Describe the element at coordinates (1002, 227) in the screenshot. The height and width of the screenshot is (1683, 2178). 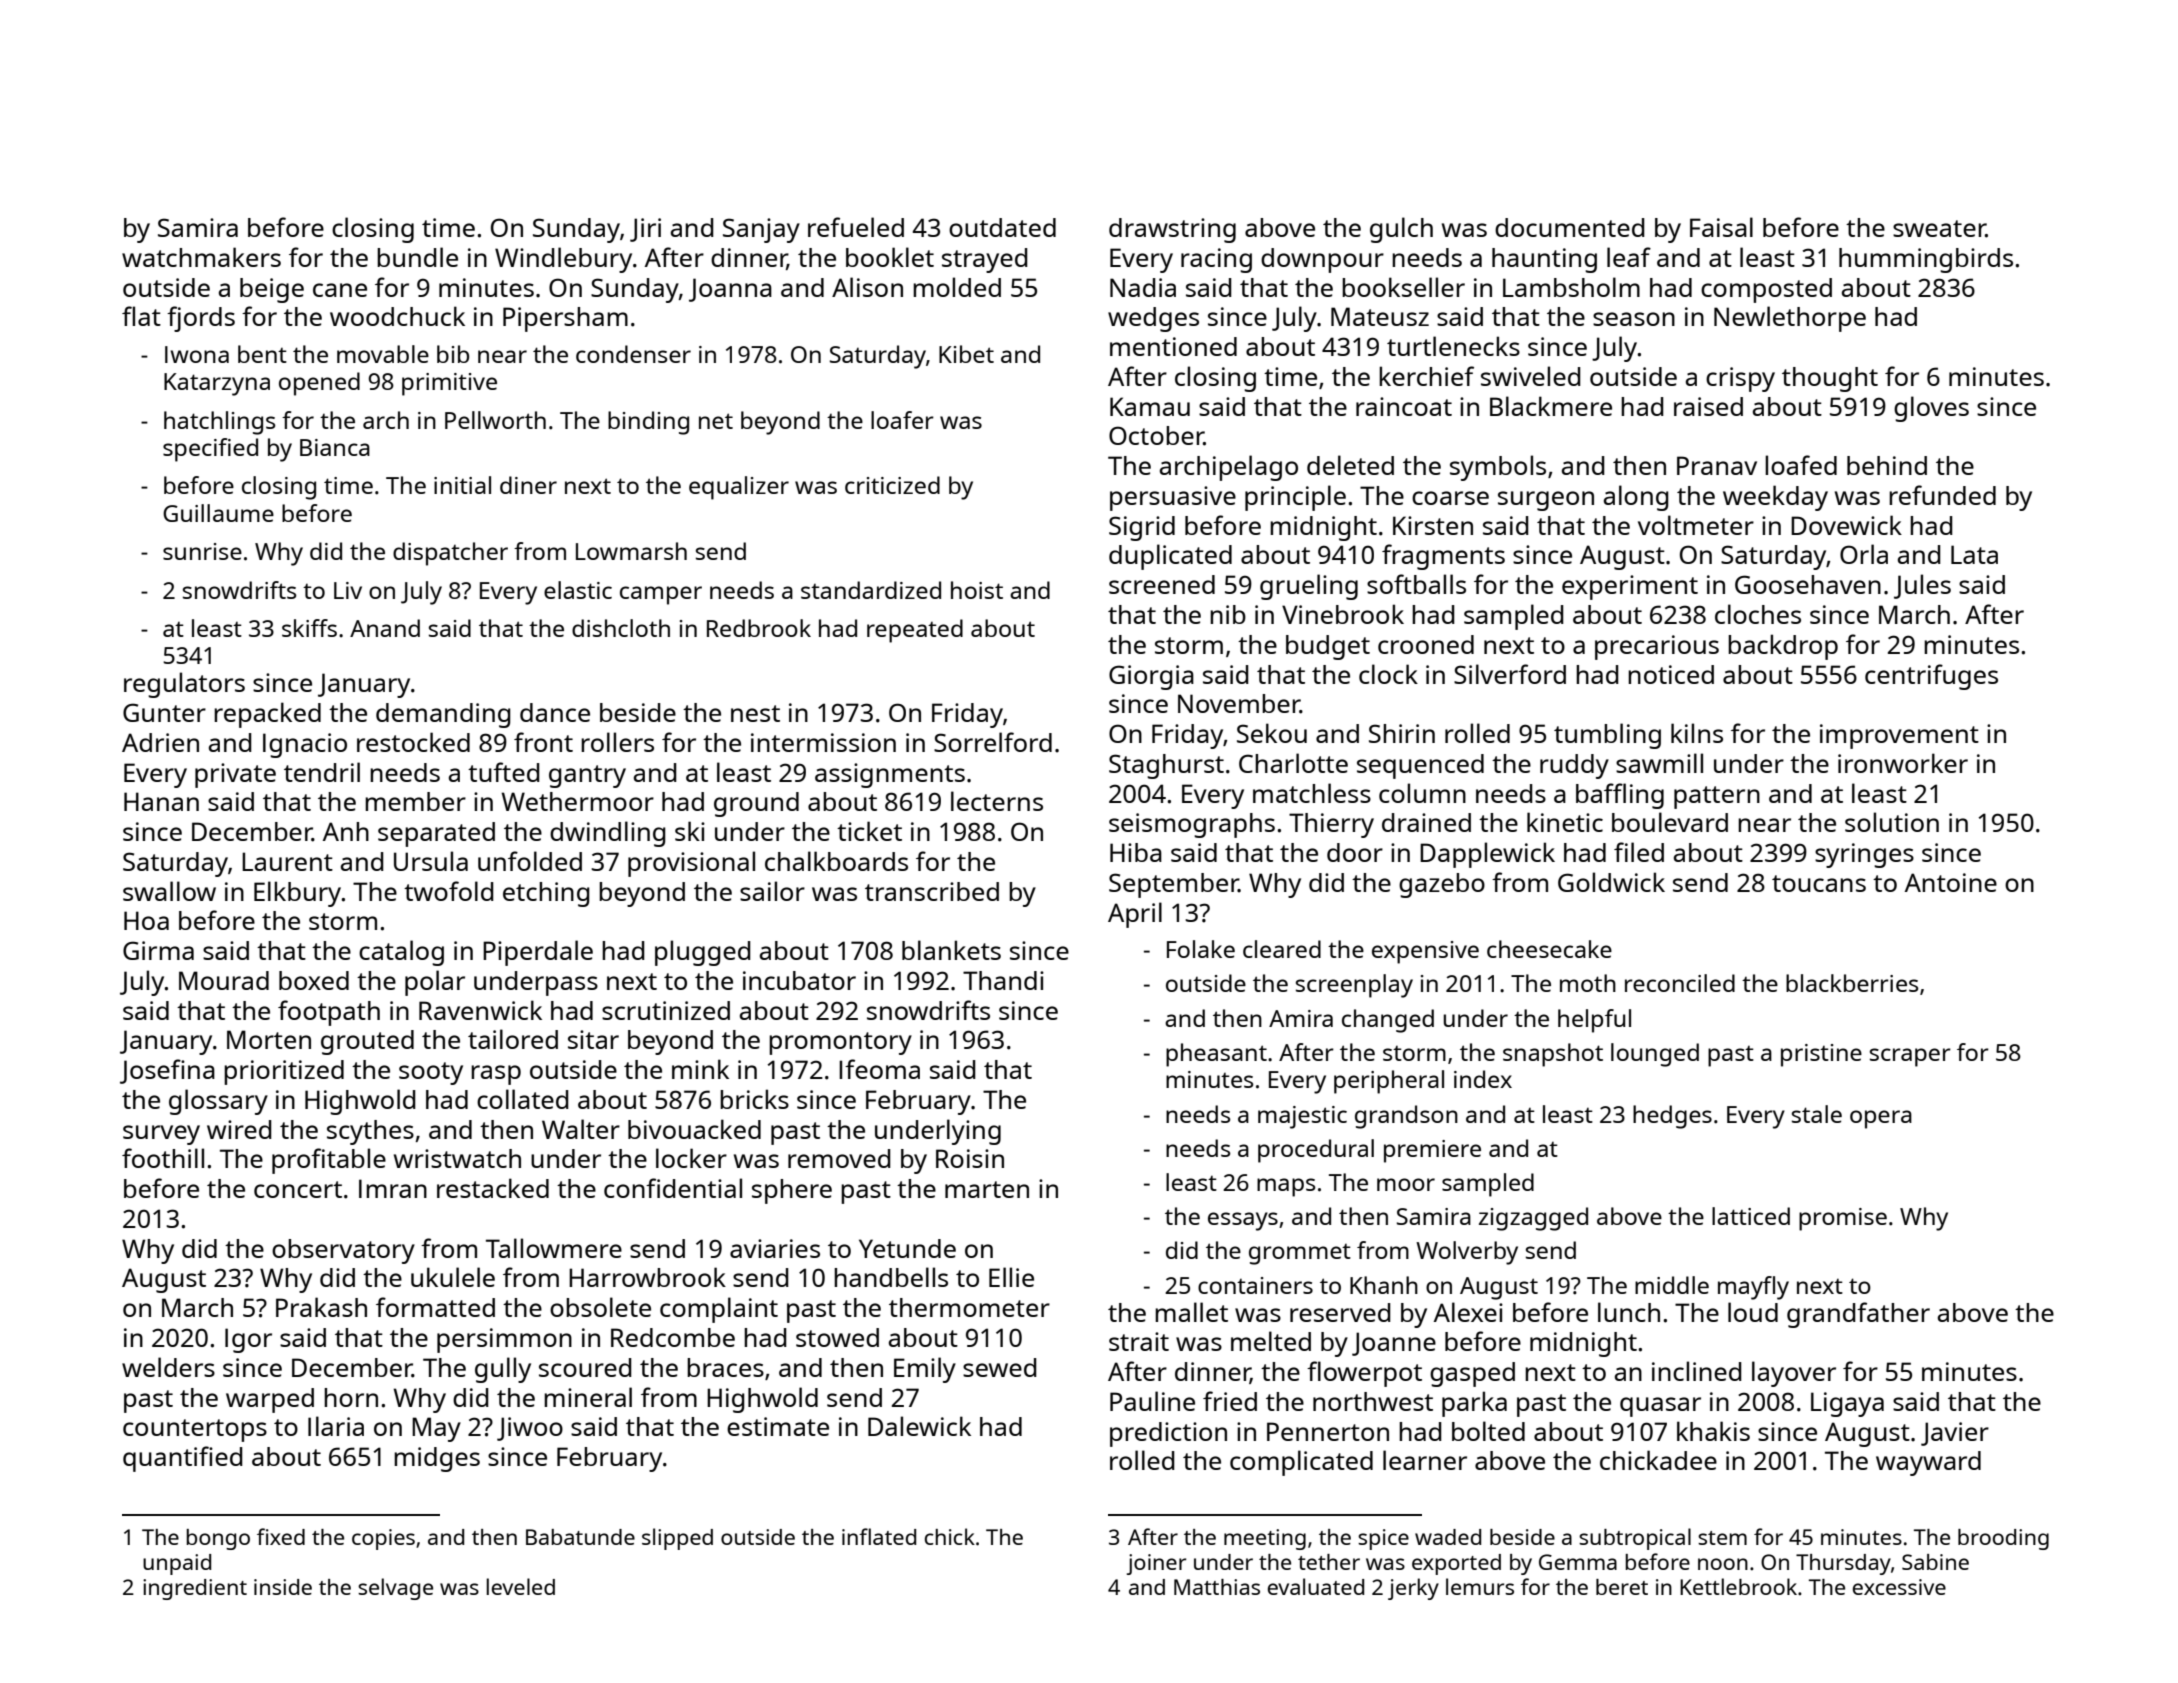
I see `outdated` at that location.
